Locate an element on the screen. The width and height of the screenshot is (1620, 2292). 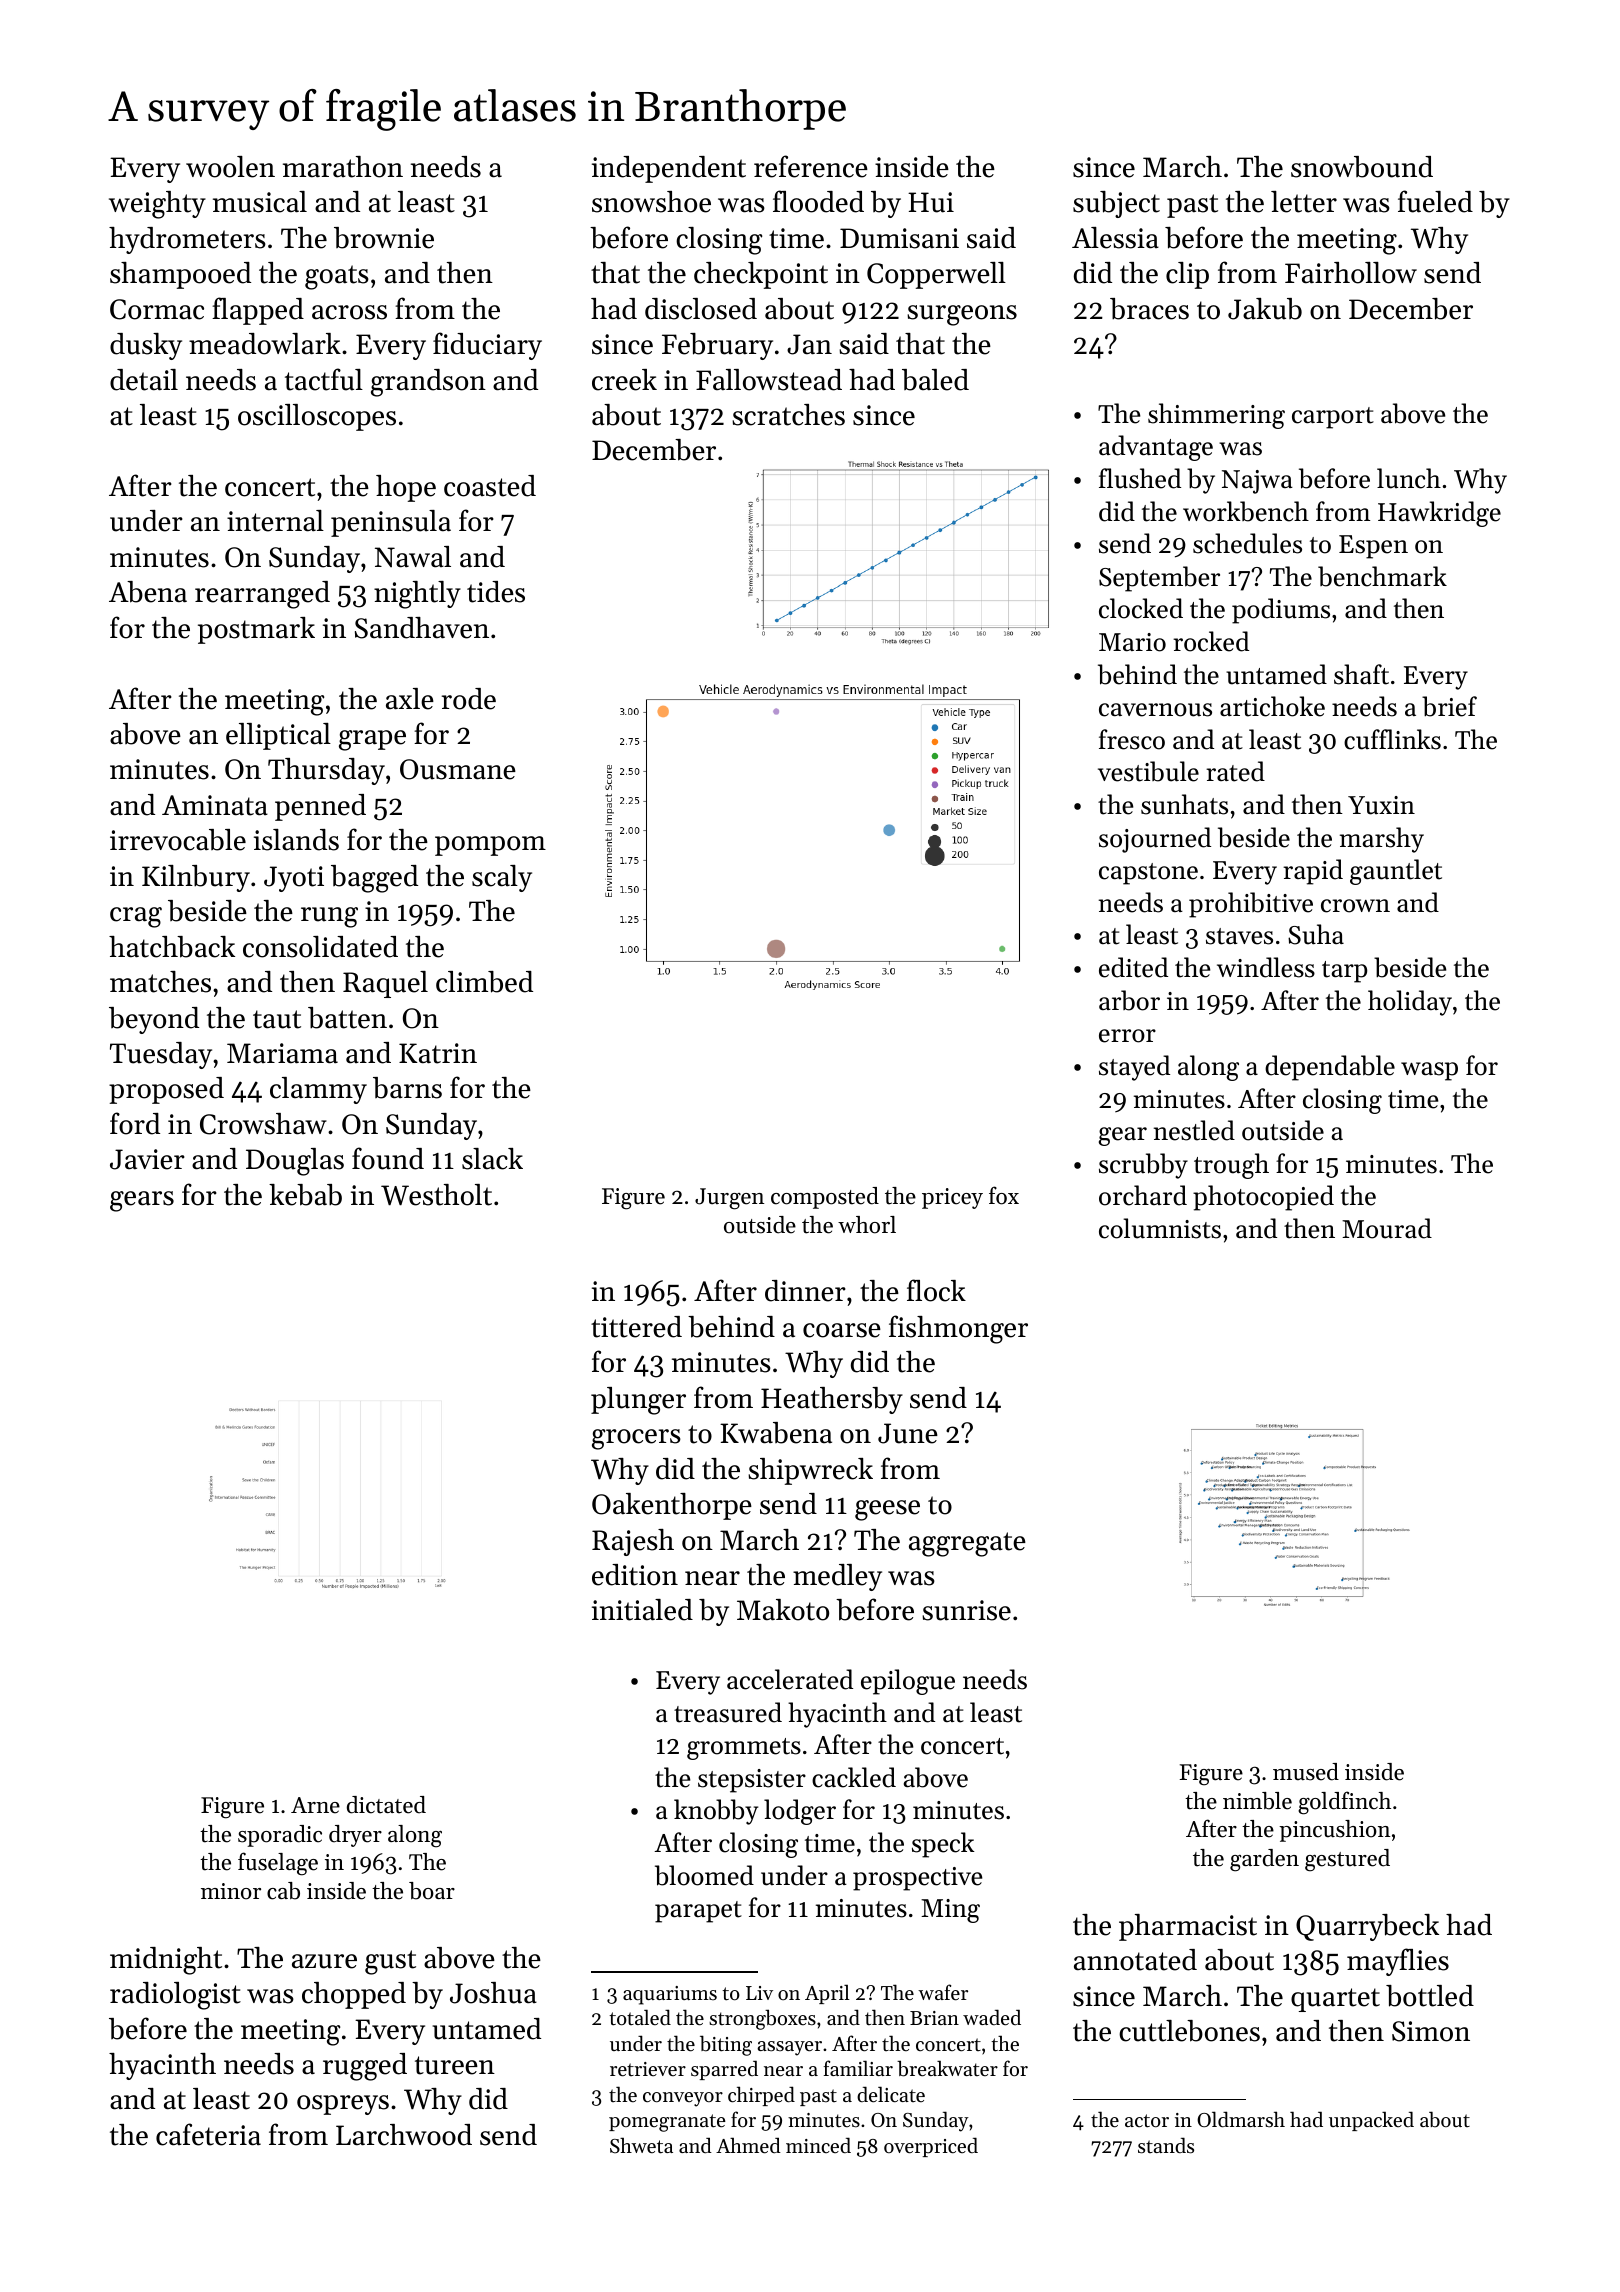
cafeteria is located at coordinates (208, 2134).
